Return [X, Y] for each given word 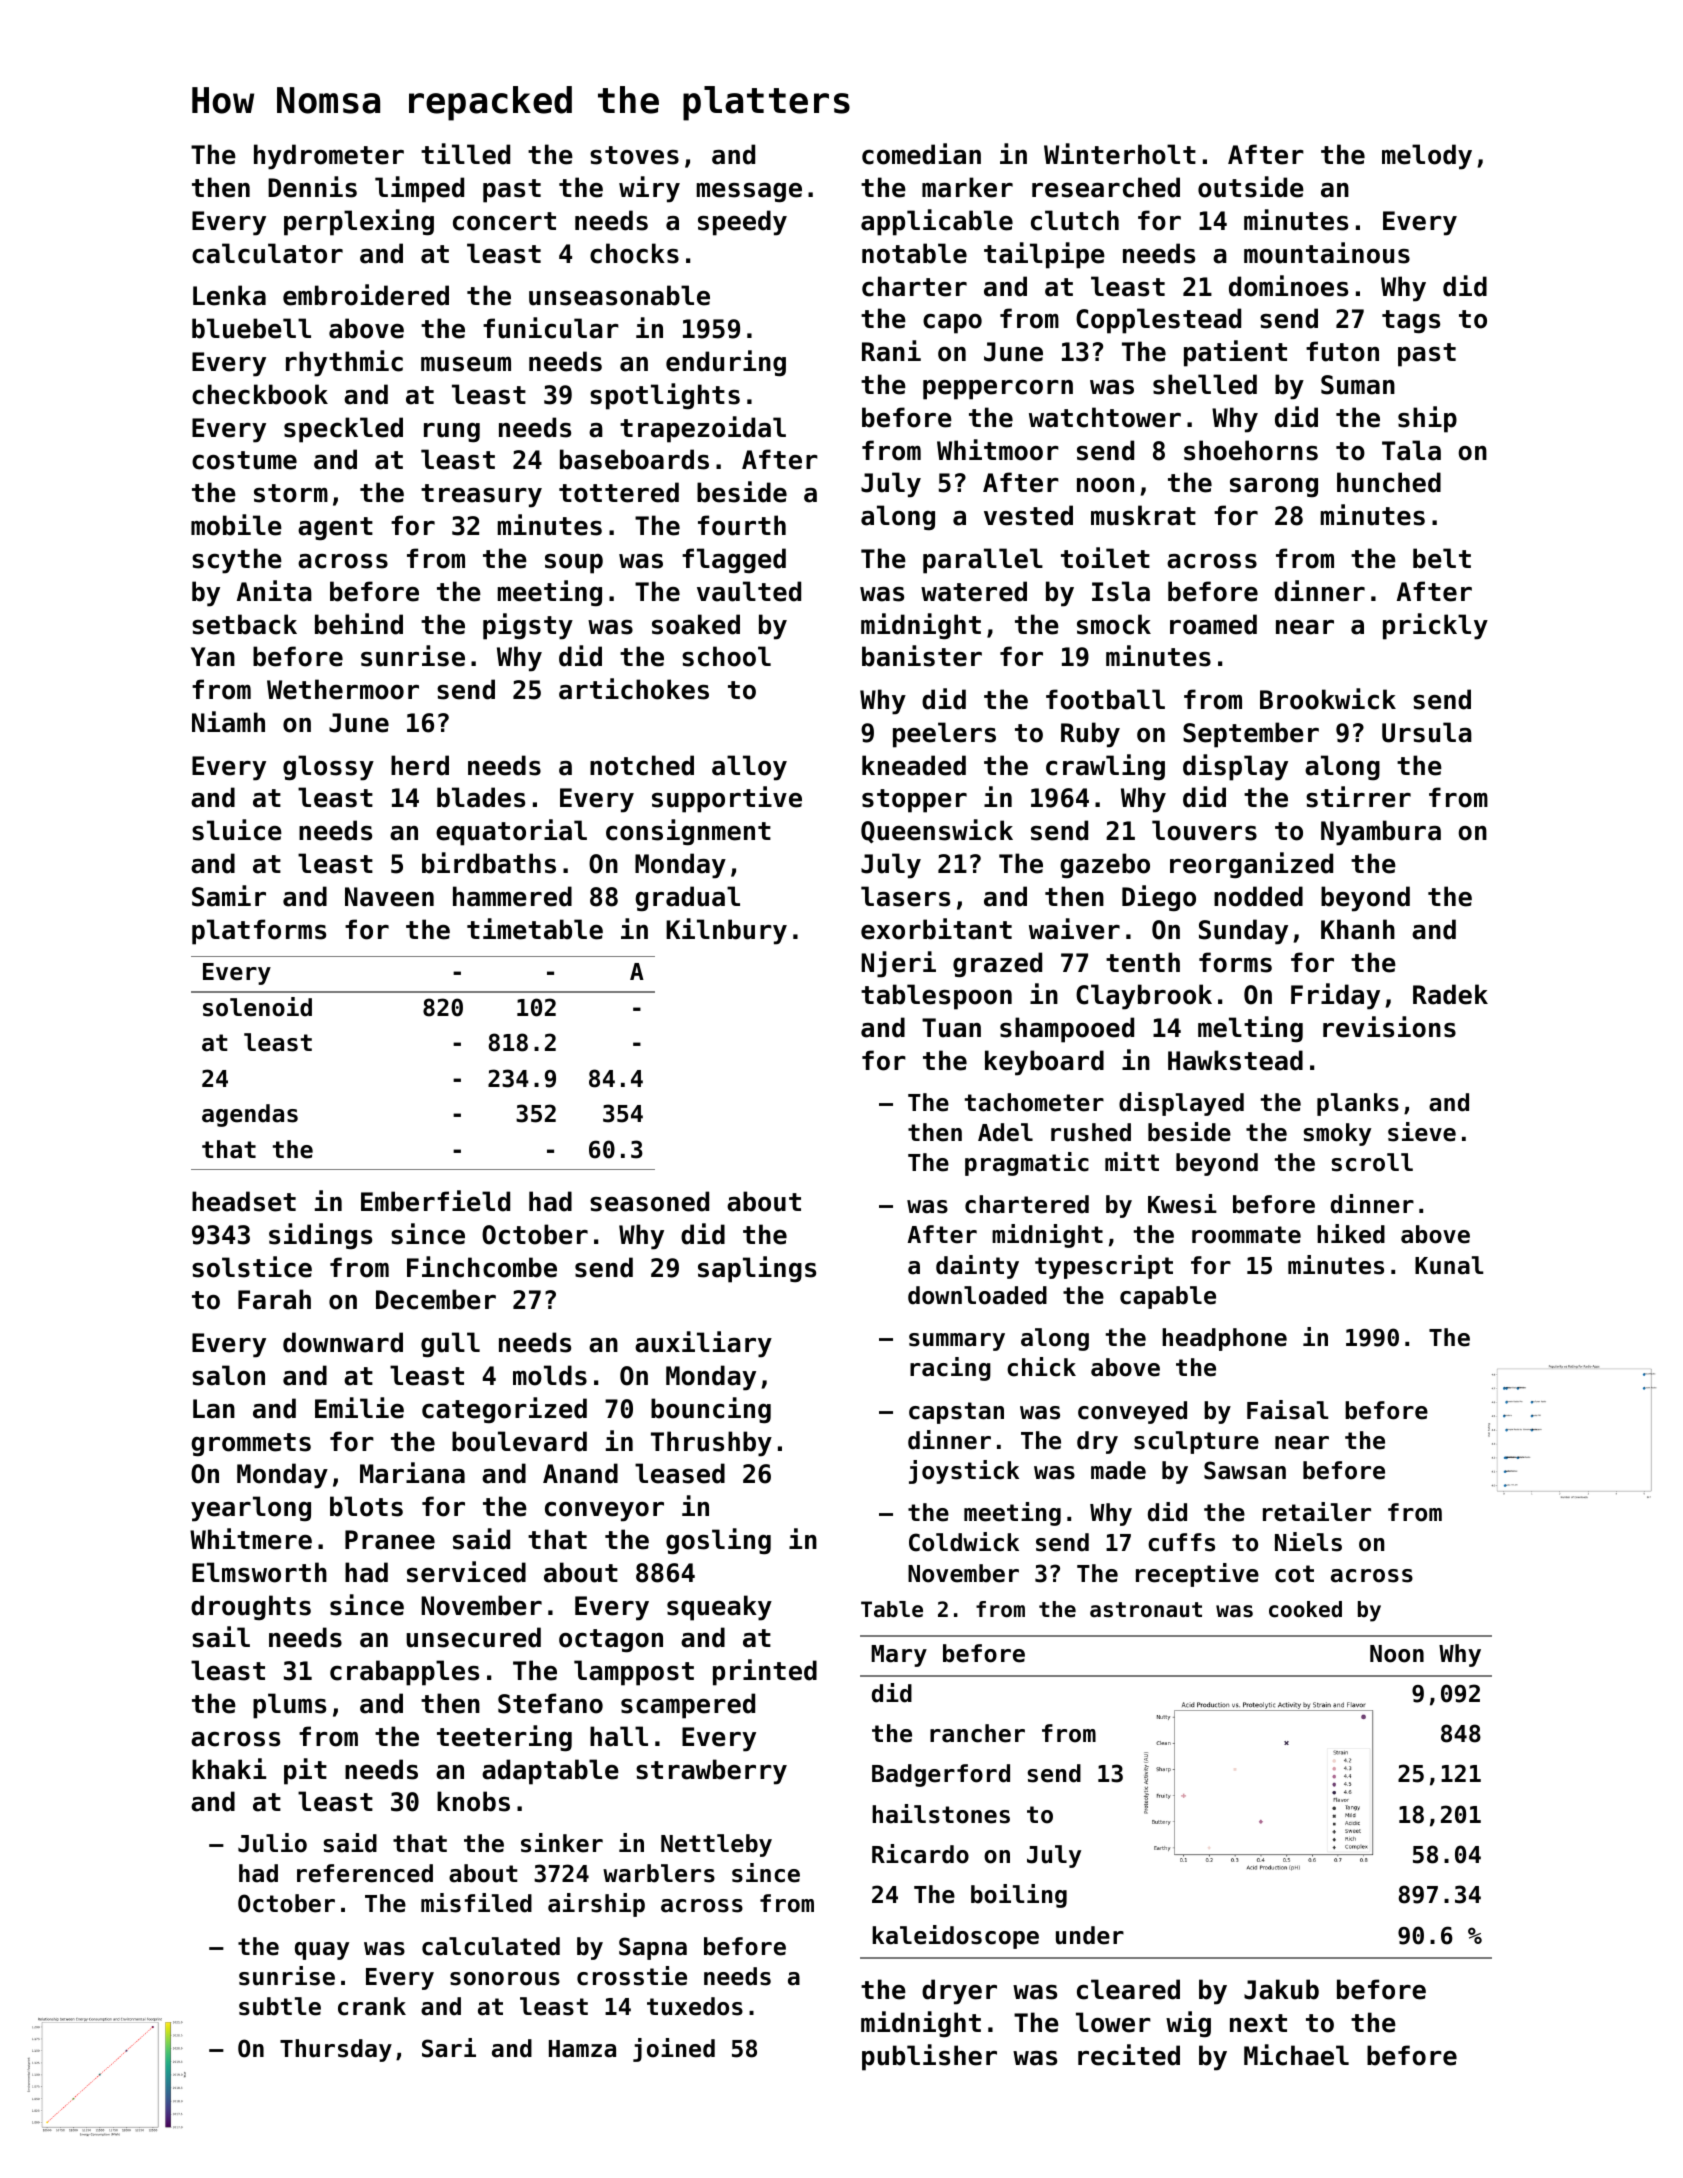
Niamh [228, 722]
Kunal [1449, 1265]
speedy [742, 223]
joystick [964, 1472]
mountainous [1327, 253]
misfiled [476, 1903]
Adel [1005, 1132]
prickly [1435, 626]
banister [922, 656]
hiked [1351, 1234]
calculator [267, 253]
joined [674, 2050]
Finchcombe [482, 1267]
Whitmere [251, 1539]
